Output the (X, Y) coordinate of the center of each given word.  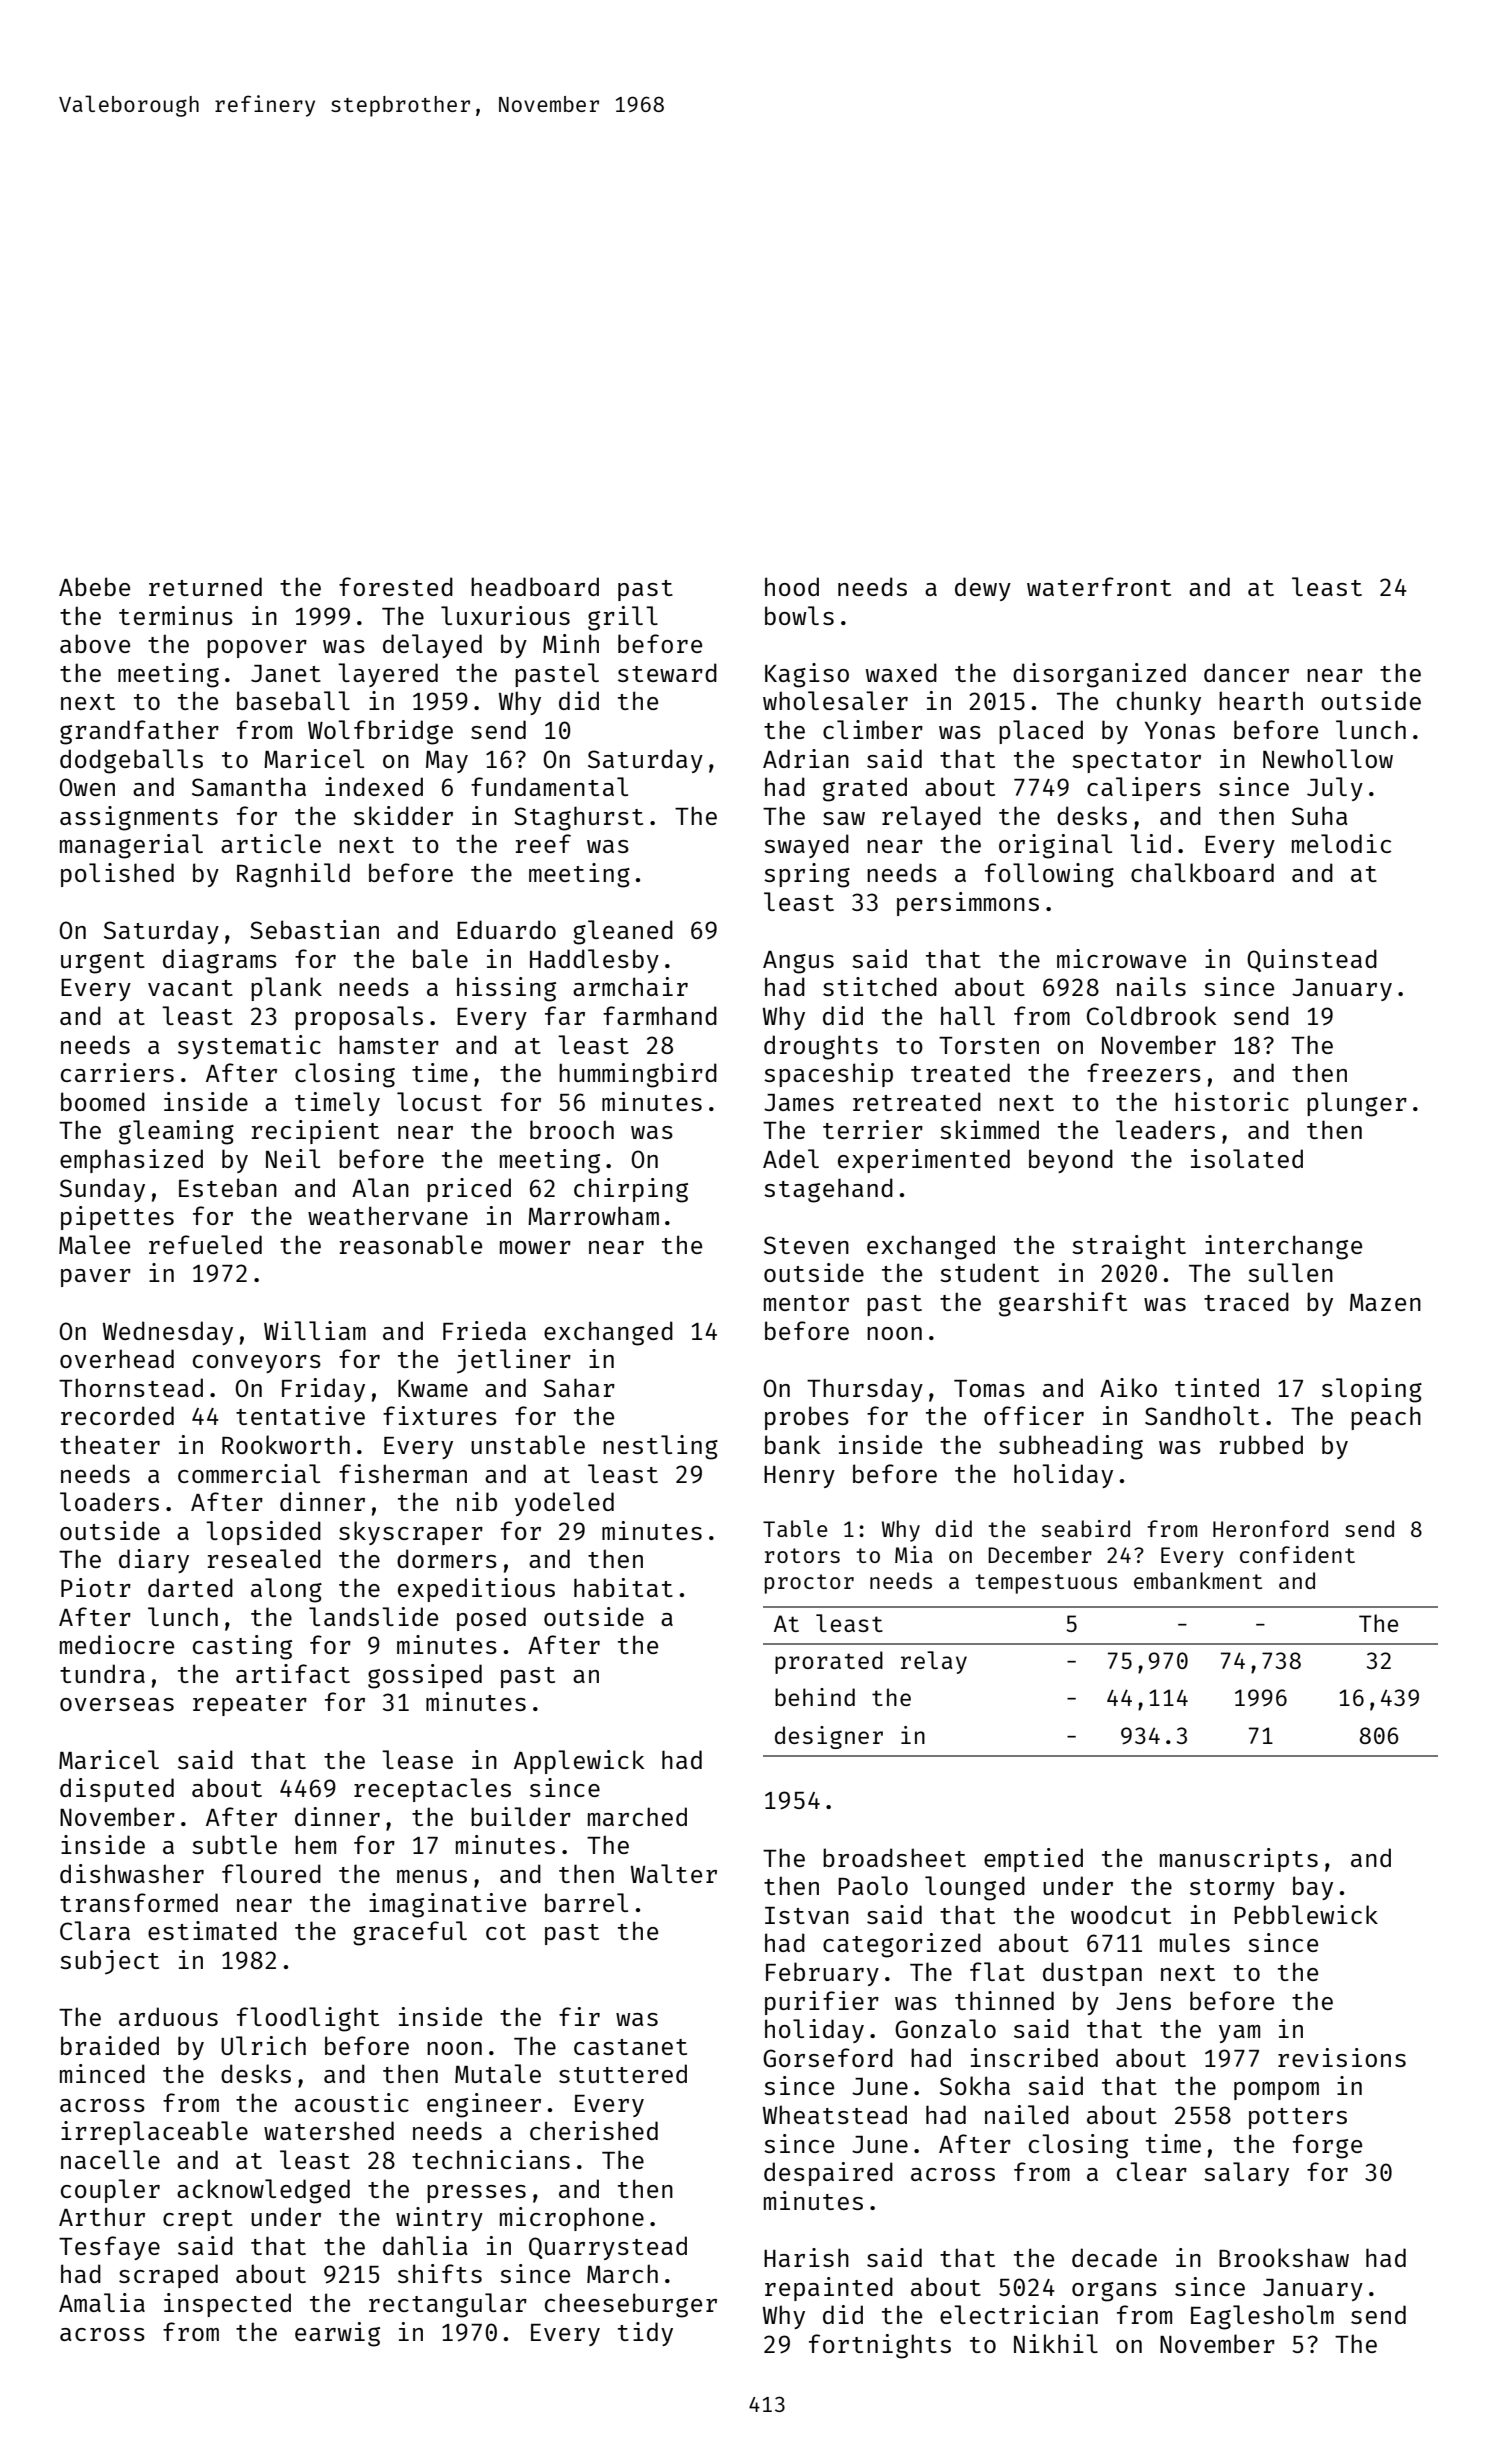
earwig (337, 2334)
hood (792, 586)
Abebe (94, 586)
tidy (645, 2334)
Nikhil (1056, 2343)
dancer (1246, 672)
